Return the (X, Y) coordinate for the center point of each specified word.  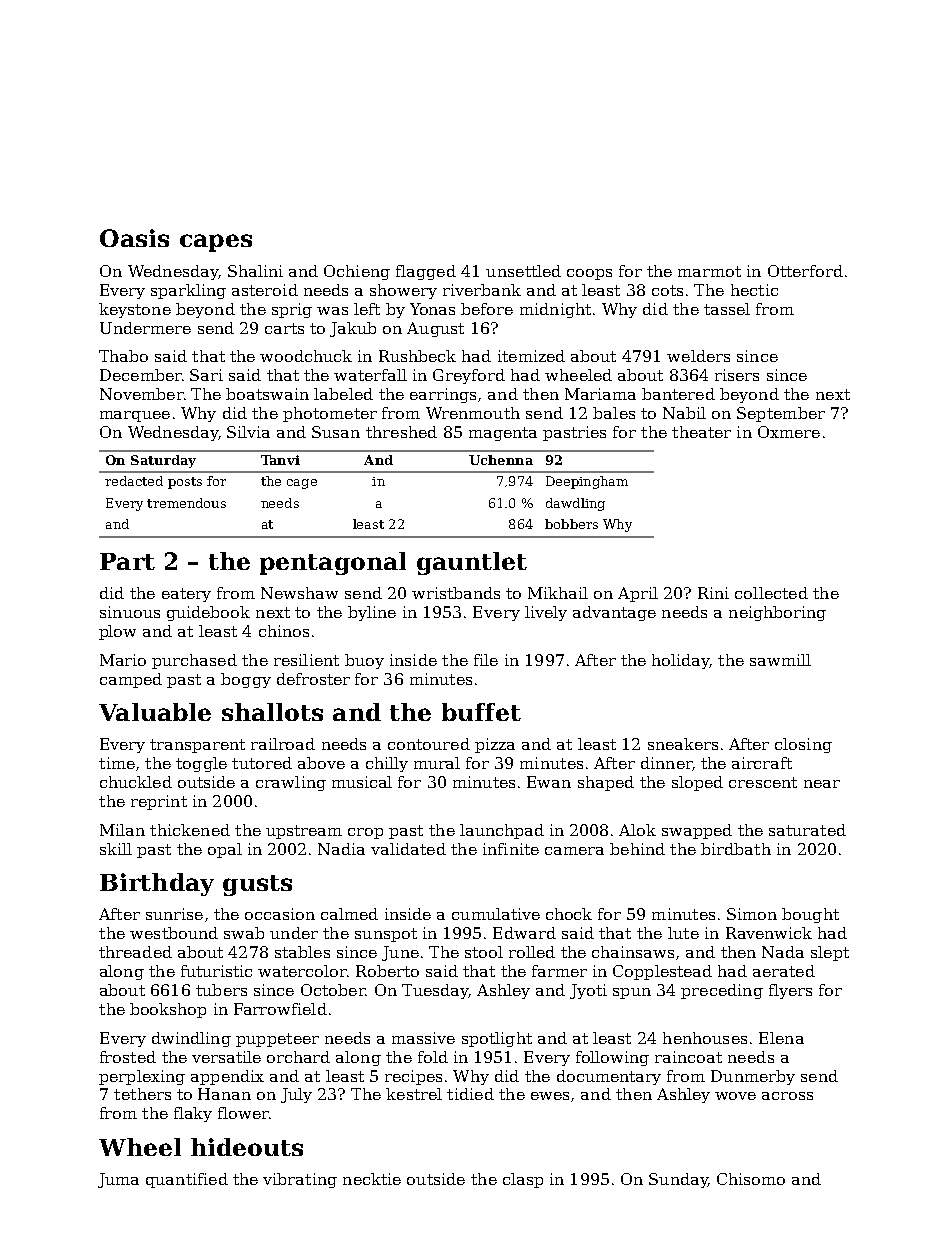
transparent (197, 746)
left (367, 309)
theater (701, 432)
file (486, 660)
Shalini (255, 271)
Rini (713, 593)
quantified (187, 1180)
